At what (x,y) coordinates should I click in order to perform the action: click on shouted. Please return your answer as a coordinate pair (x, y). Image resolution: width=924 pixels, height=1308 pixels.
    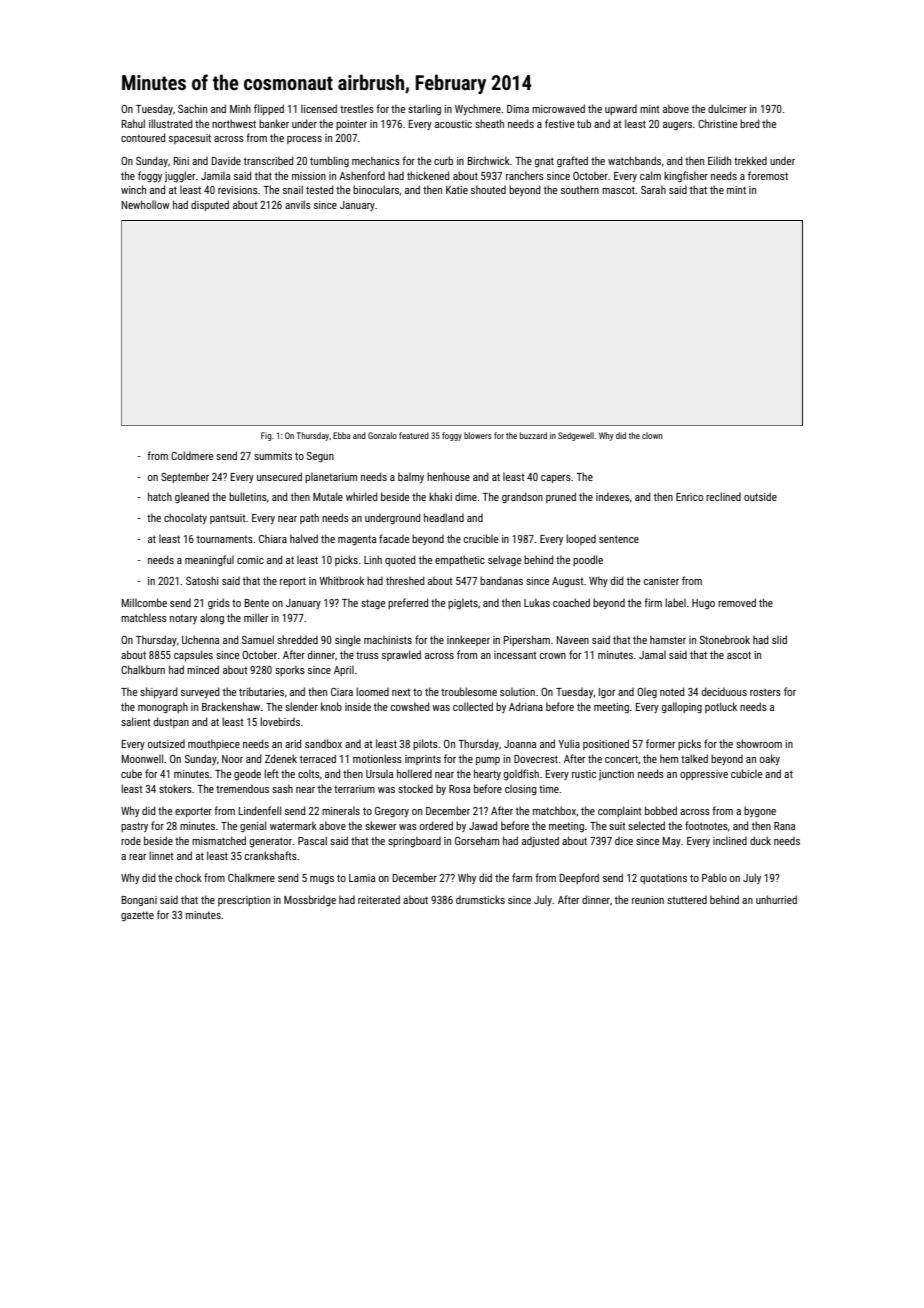
    Looking at the image, I should click on (488, 189).
